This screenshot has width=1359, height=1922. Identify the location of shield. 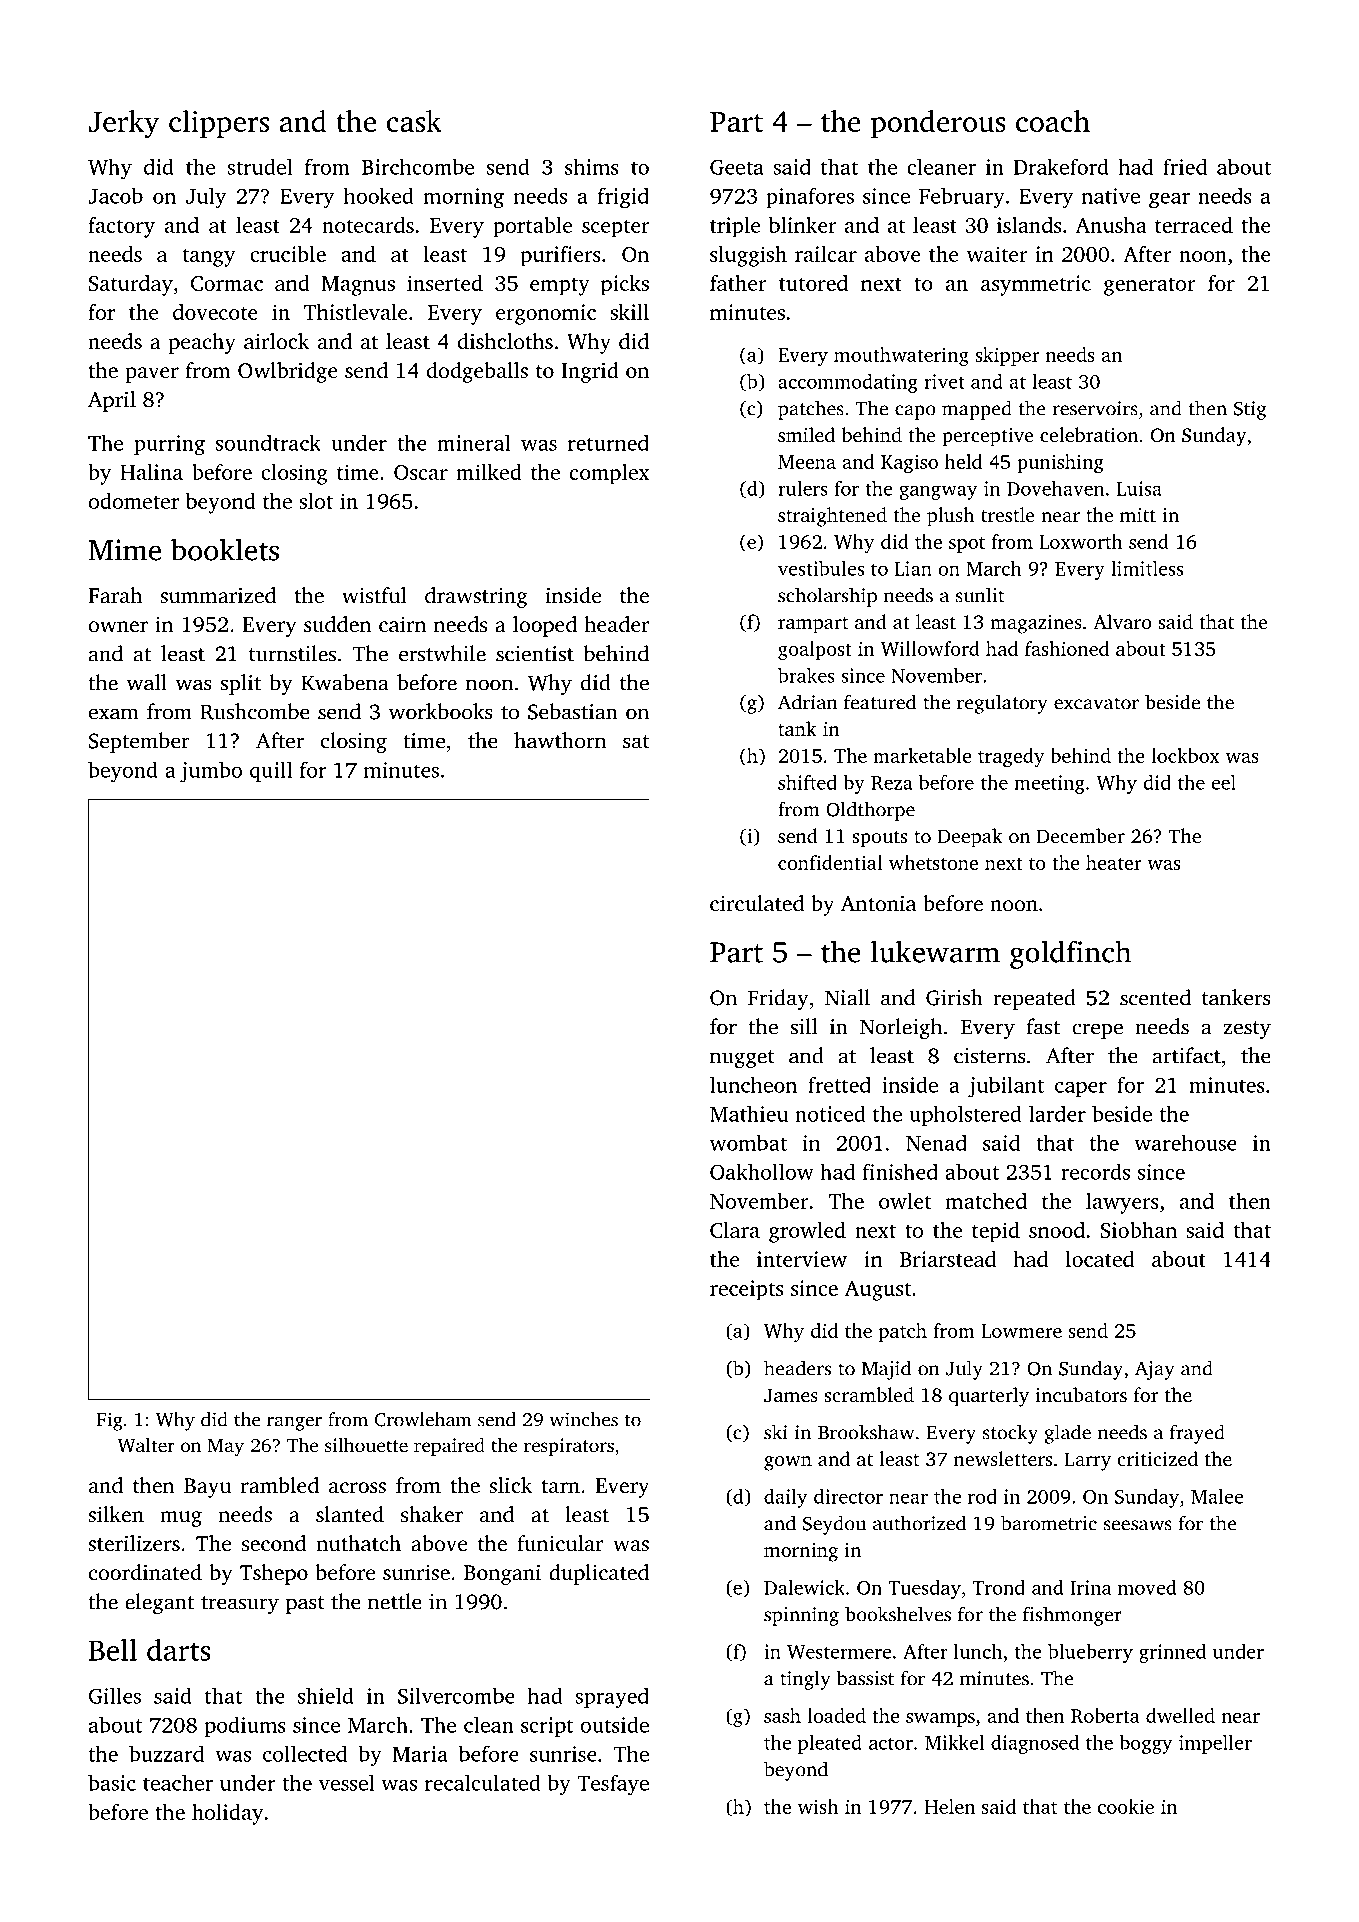
(326, 1695).
